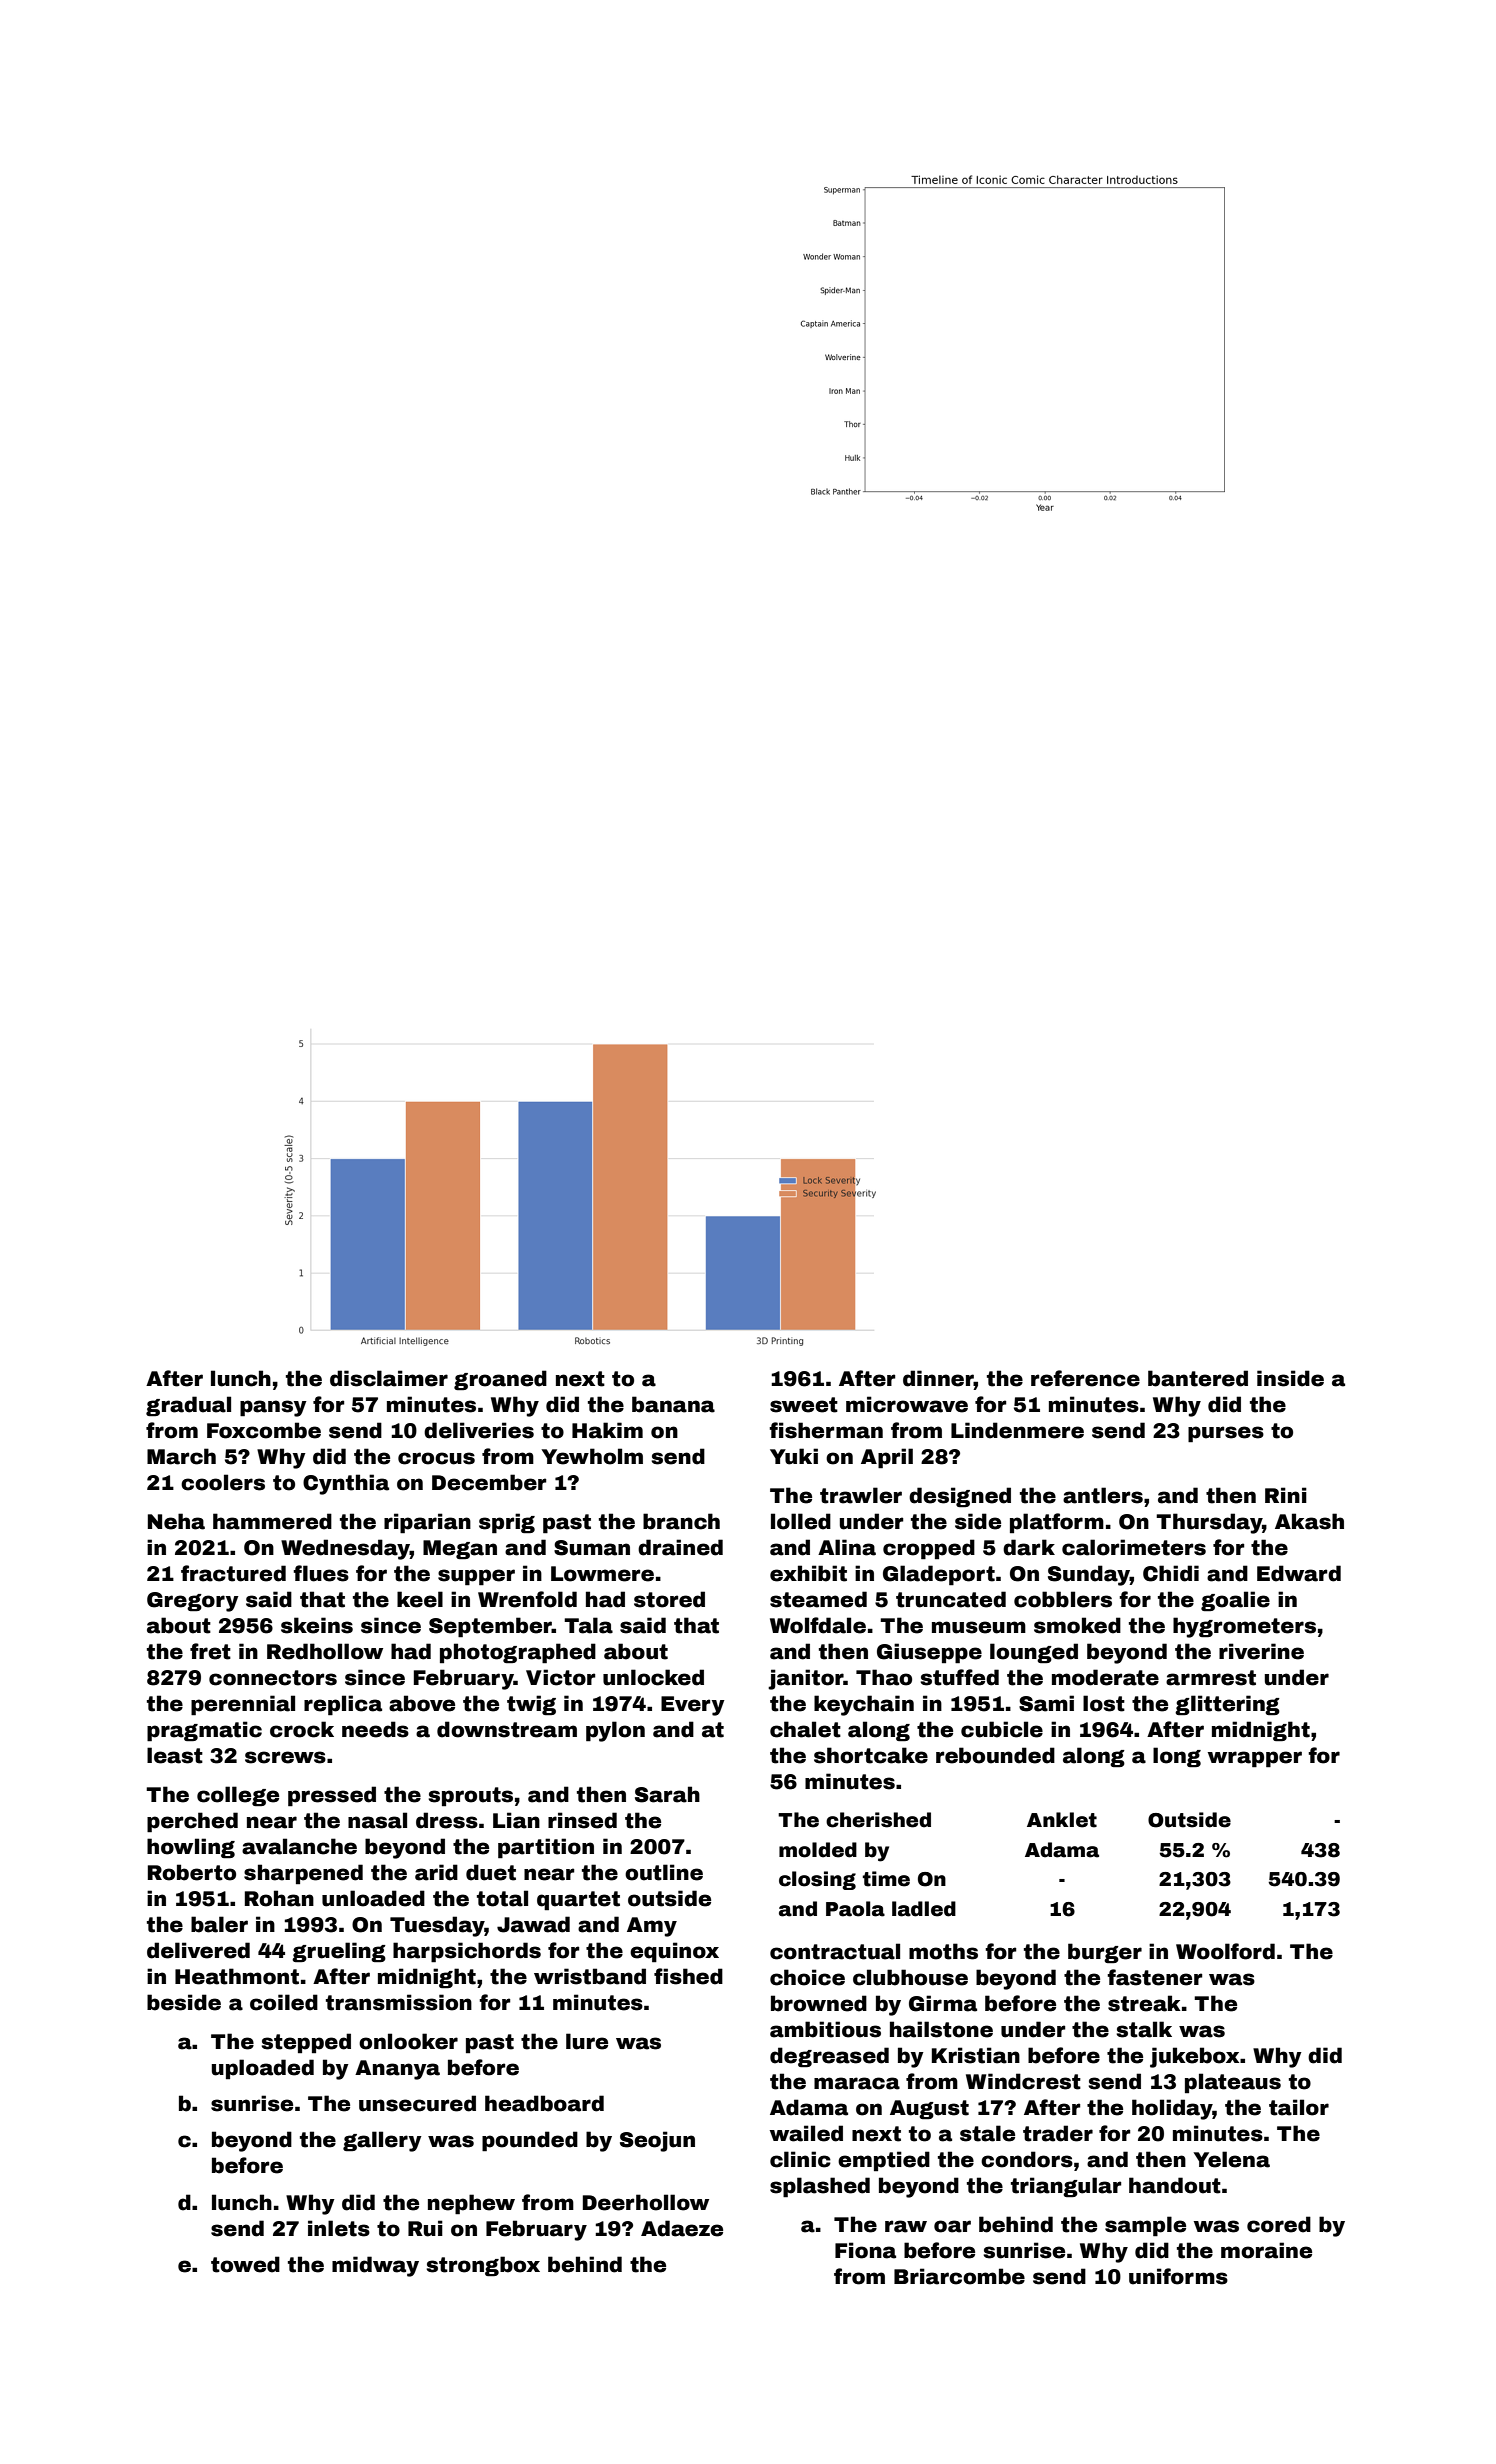 This screenshot has width=1496, height=2464. Describe the element at coordinates (188, 1406) in the screenshot. I see `gradual` at that location.
